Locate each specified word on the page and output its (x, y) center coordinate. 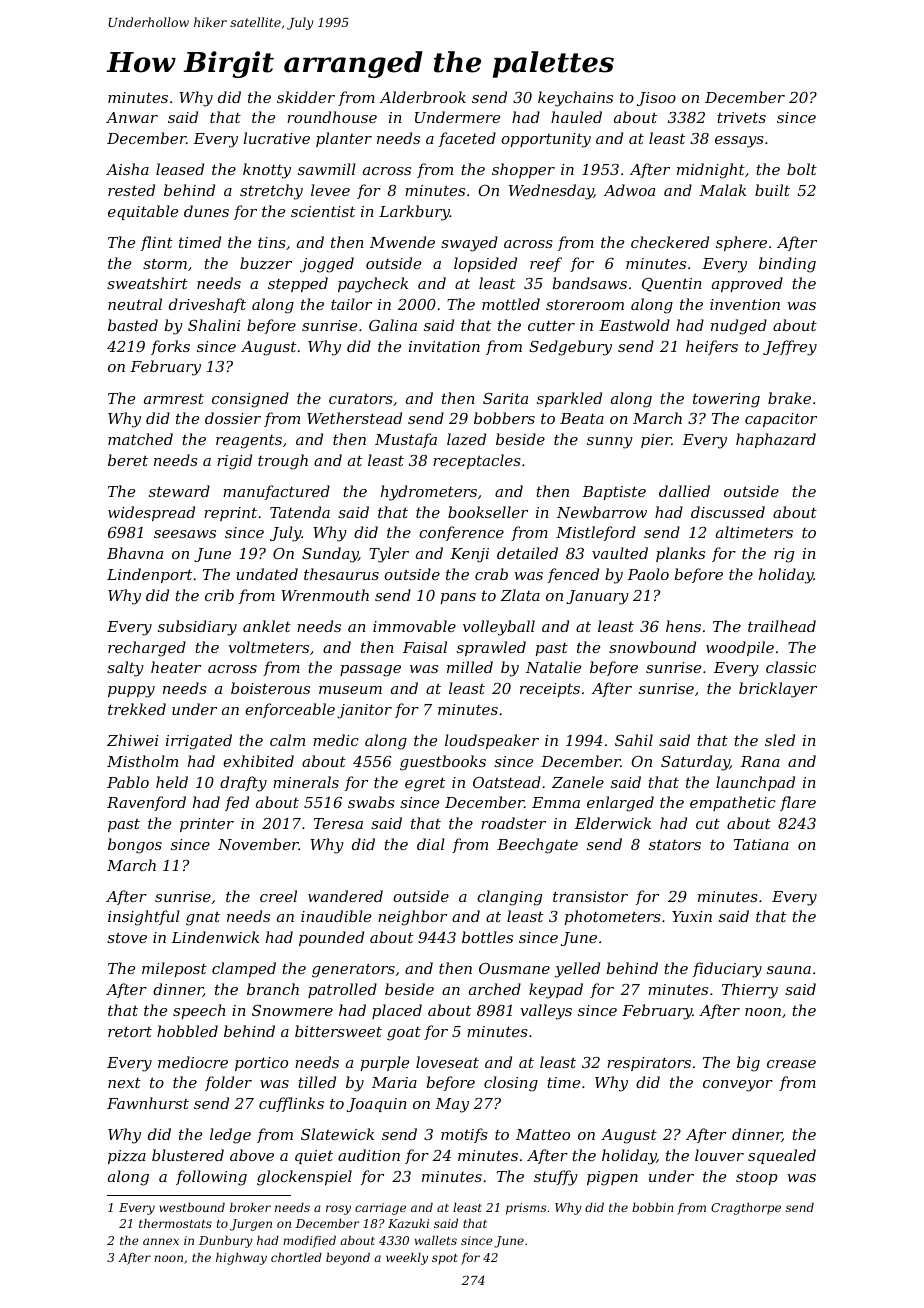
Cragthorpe (746, 1209)
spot (445, 1259)
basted (133, 325)
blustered (188, 1155)
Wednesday (551, 192)
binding (787, 265)
